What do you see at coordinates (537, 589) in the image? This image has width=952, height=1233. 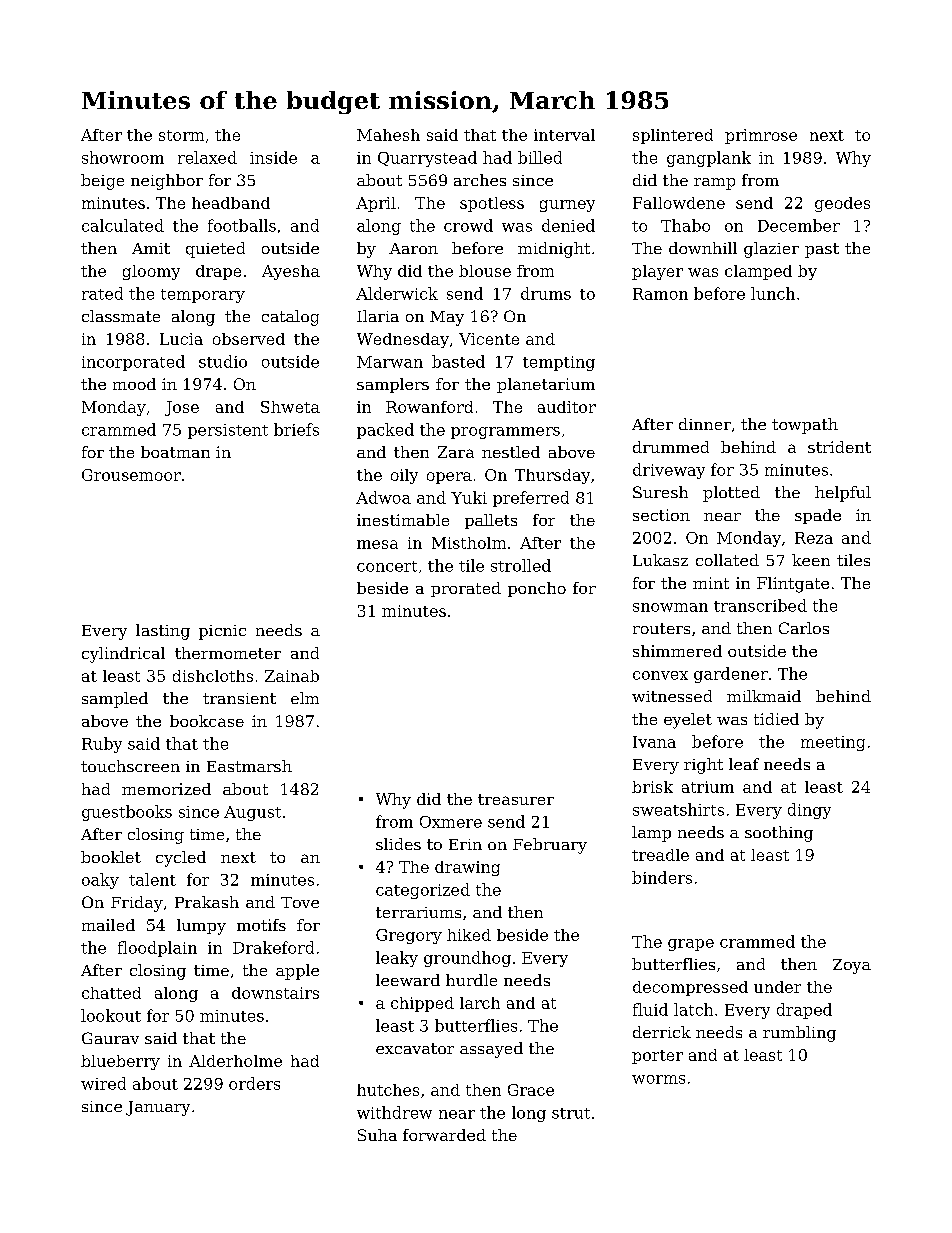 I see `poncho` at bounding box center [537, 589].
